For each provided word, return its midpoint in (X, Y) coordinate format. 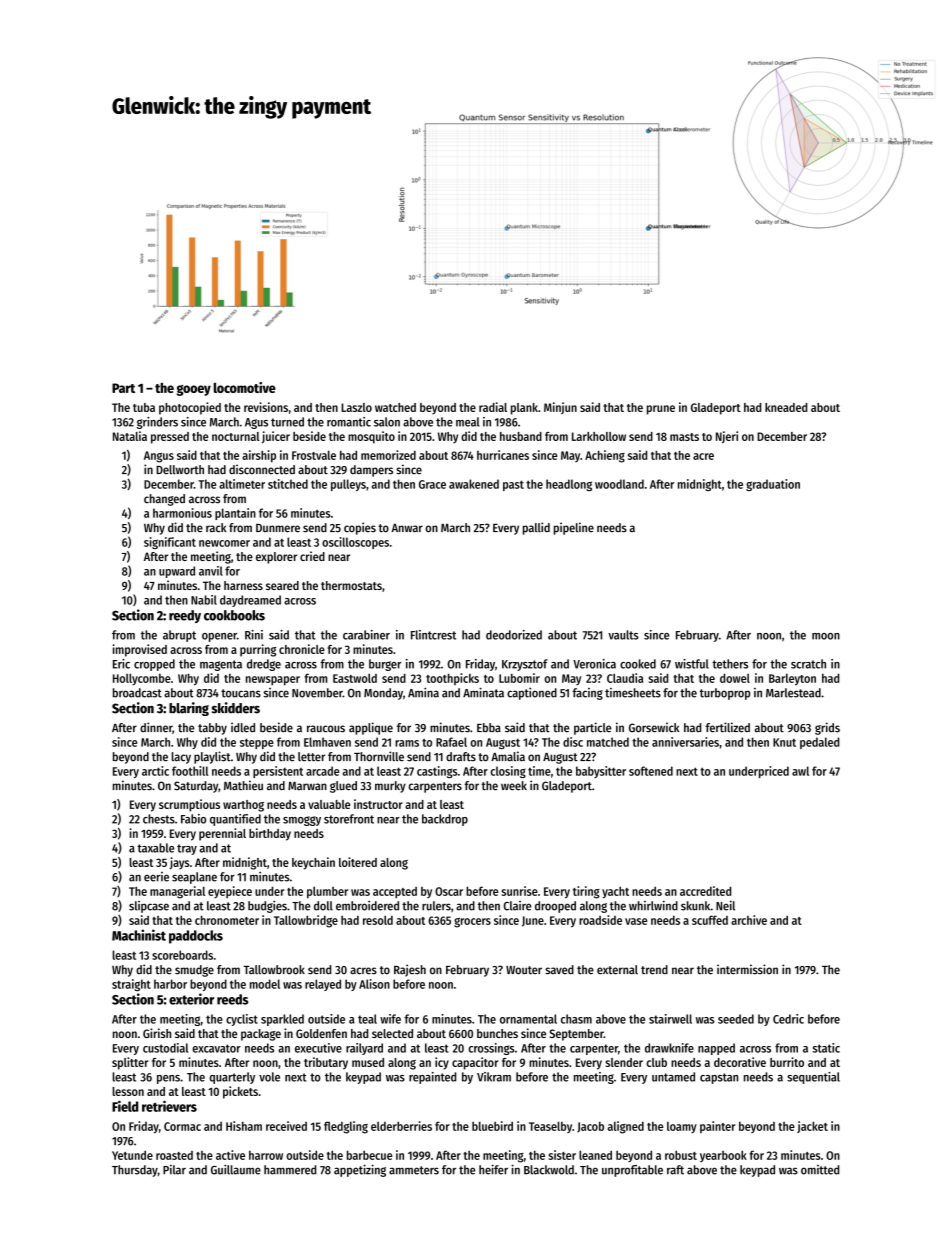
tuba (144, 407)
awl (800, 771)
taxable (155, 848)
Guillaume (236, 1169)
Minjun (560, 408)
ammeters (414, 1170)
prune (661, 410)
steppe (257, 743)
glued (343, 787)
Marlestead (793, 693)
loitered (358, 862)
